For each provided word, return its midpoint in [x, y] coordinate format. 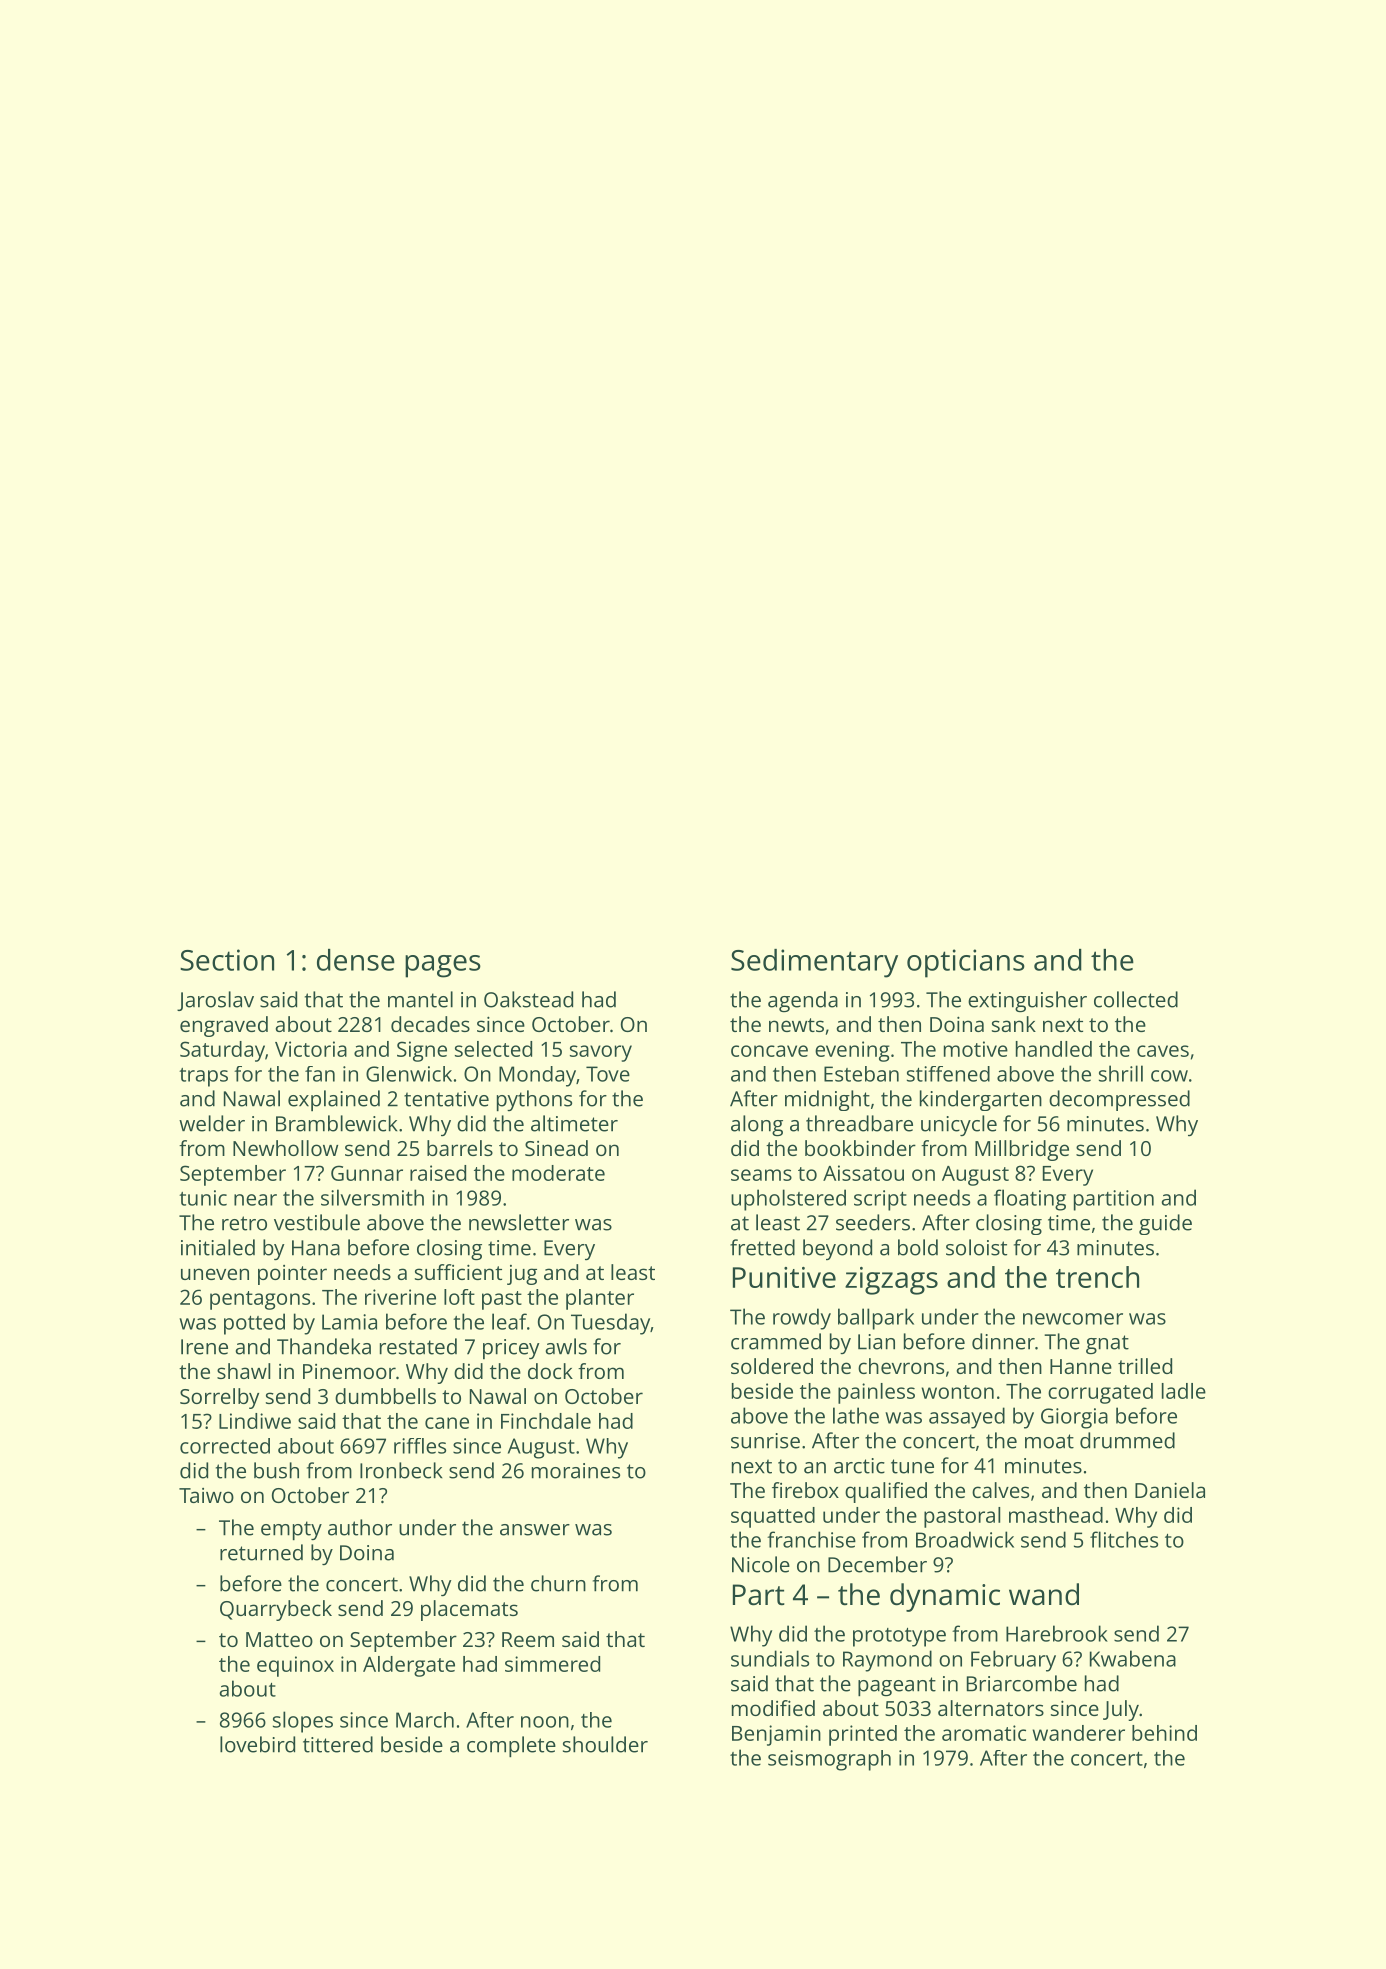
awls [566, 1346]
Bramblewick [336, 1123]
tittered [338, 1744]
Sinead [556, 1148]
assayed [967, 1418]
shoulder [605, 1744]
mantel [420, 999]
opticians [966, 963]
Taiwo [206, 1495]
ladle [1184, 1391]
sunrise [765, 1441]
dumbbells [385, 1396]
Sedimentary [814, 963]
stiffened [948, 1074]
